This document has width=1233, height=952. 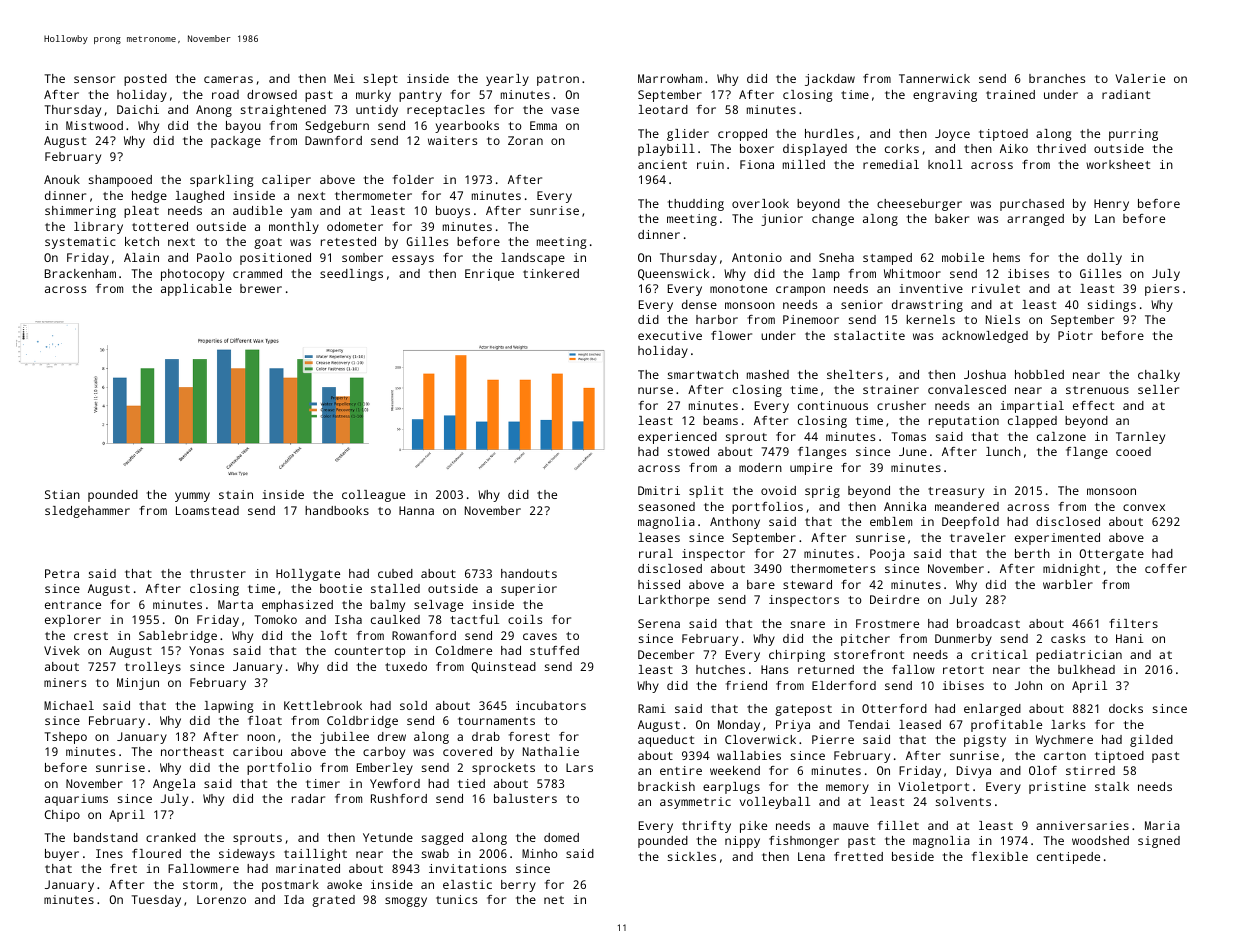 What do you see at coordinates (1151, 741) in the document?
I see `gilded` at bounding box center [1151, 741].
